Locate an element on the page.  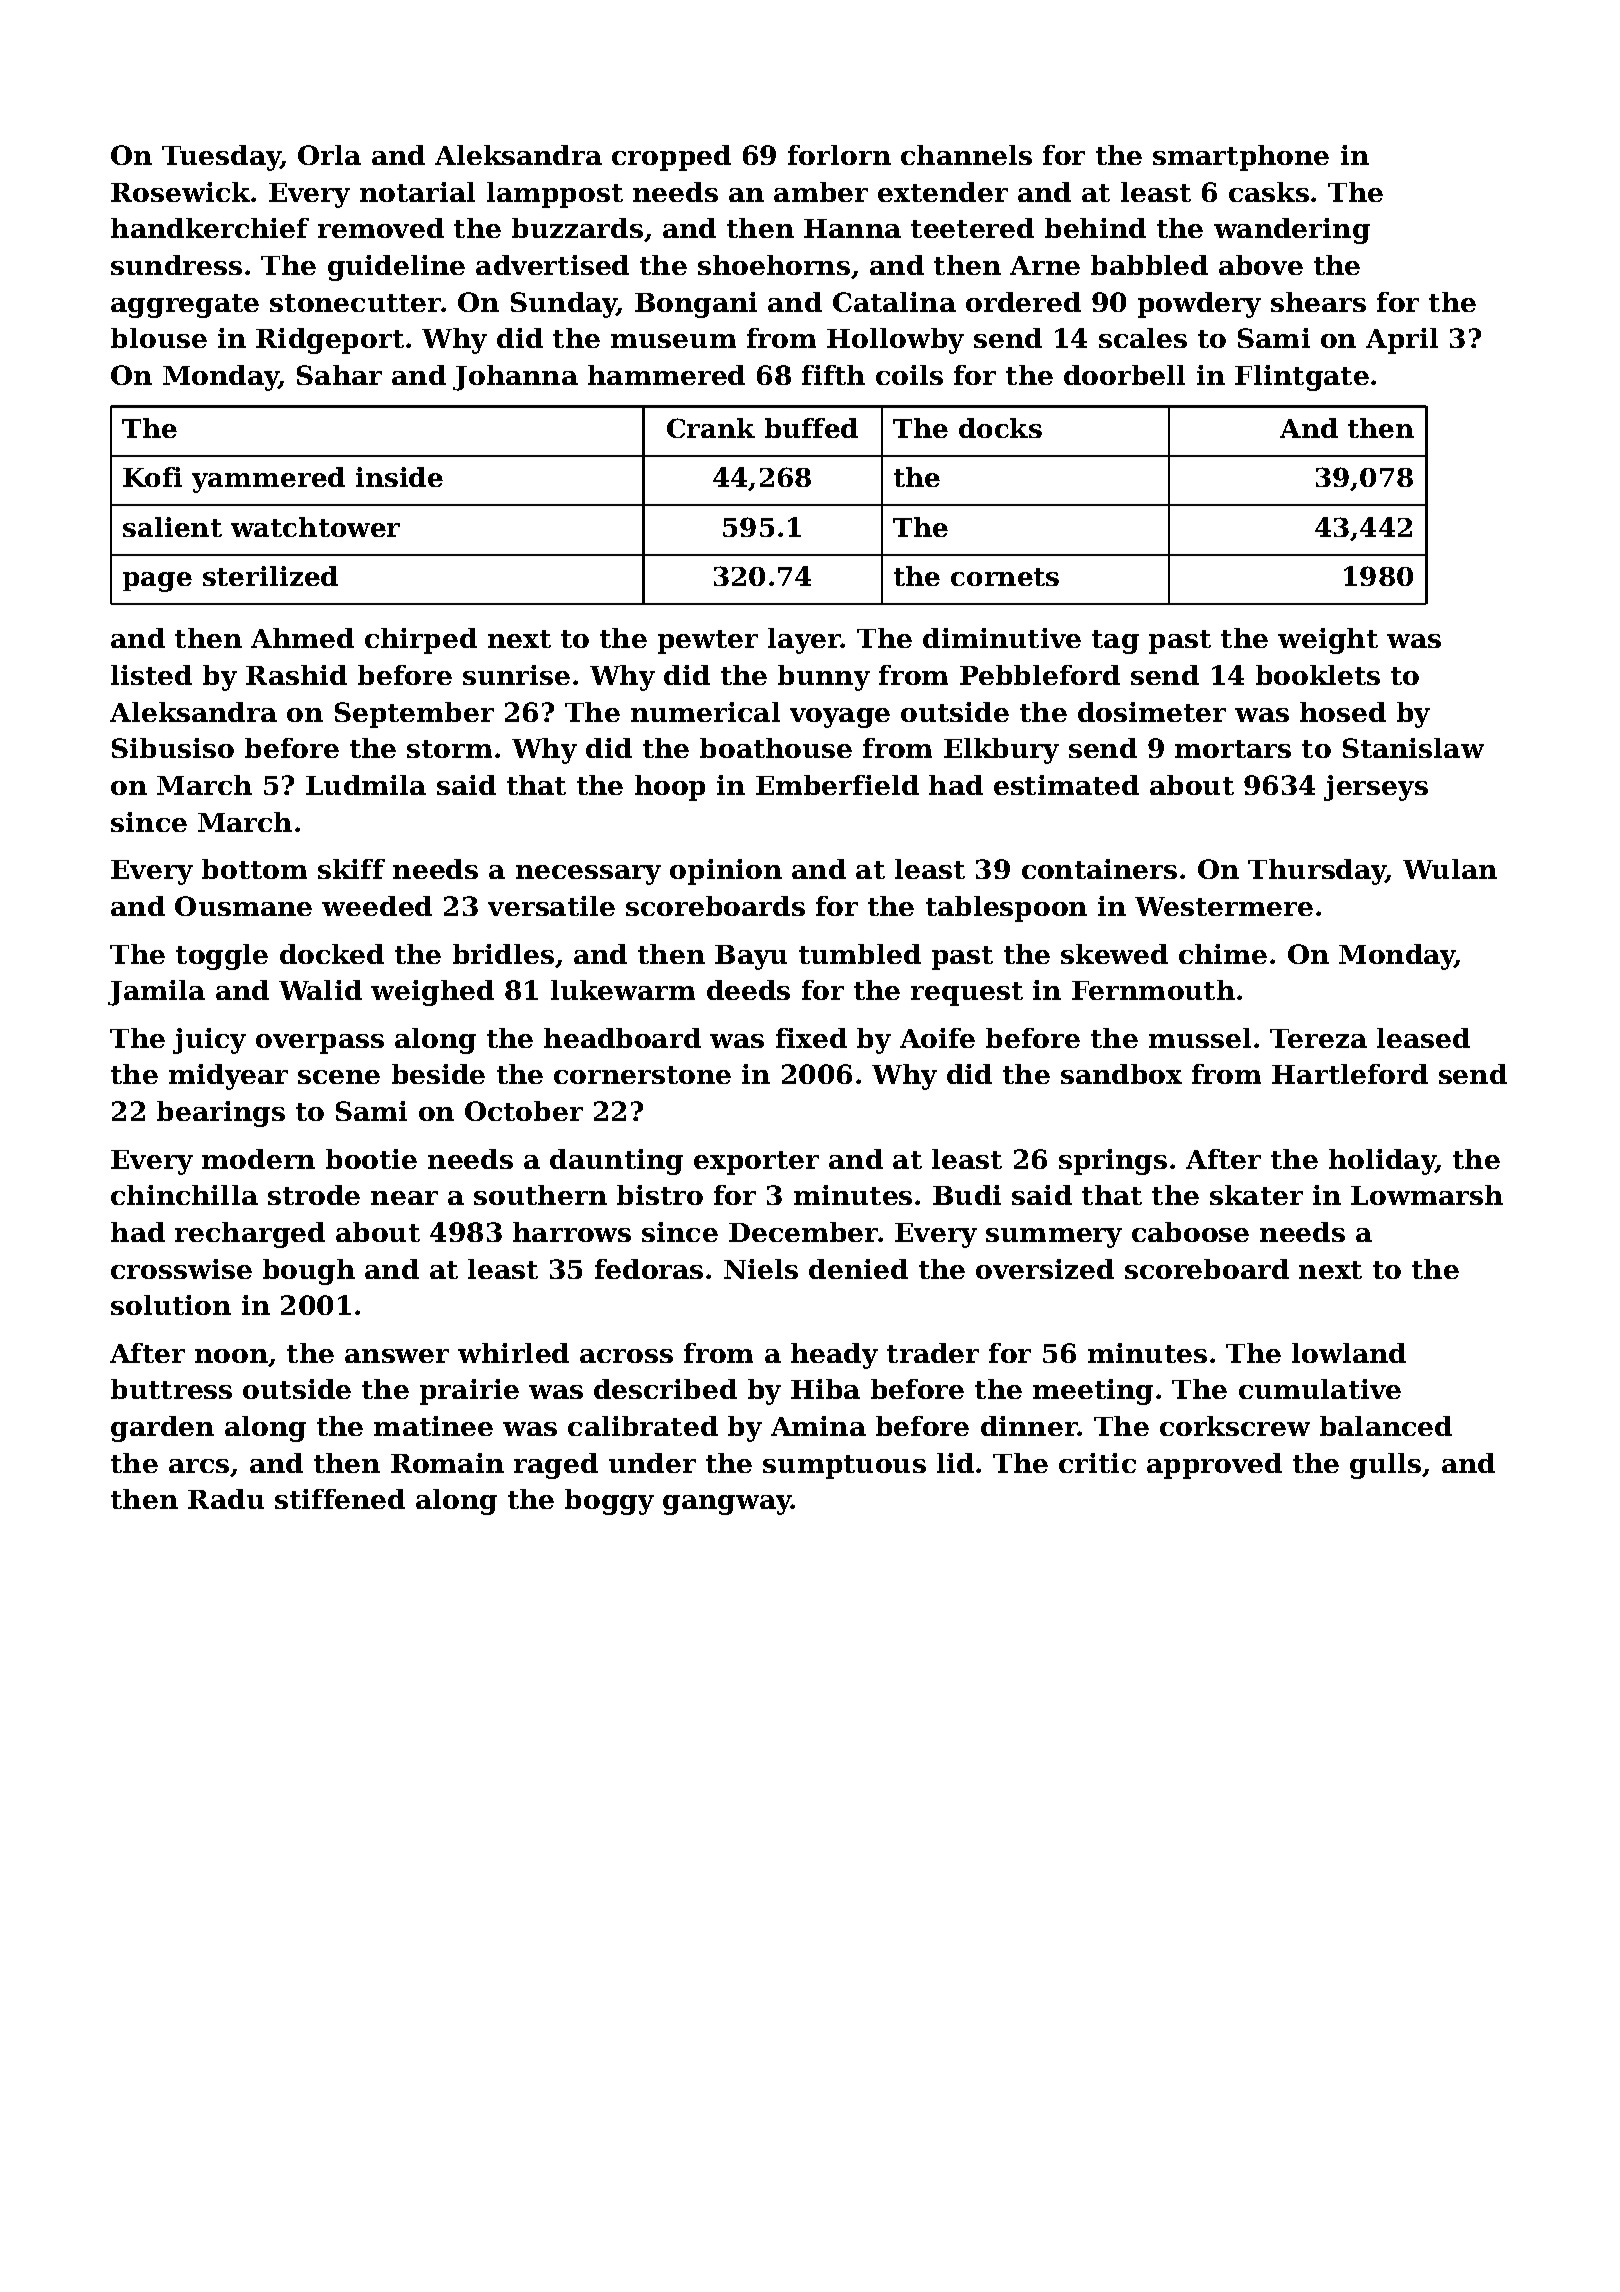
inside is located at coordinates (399, 477).
